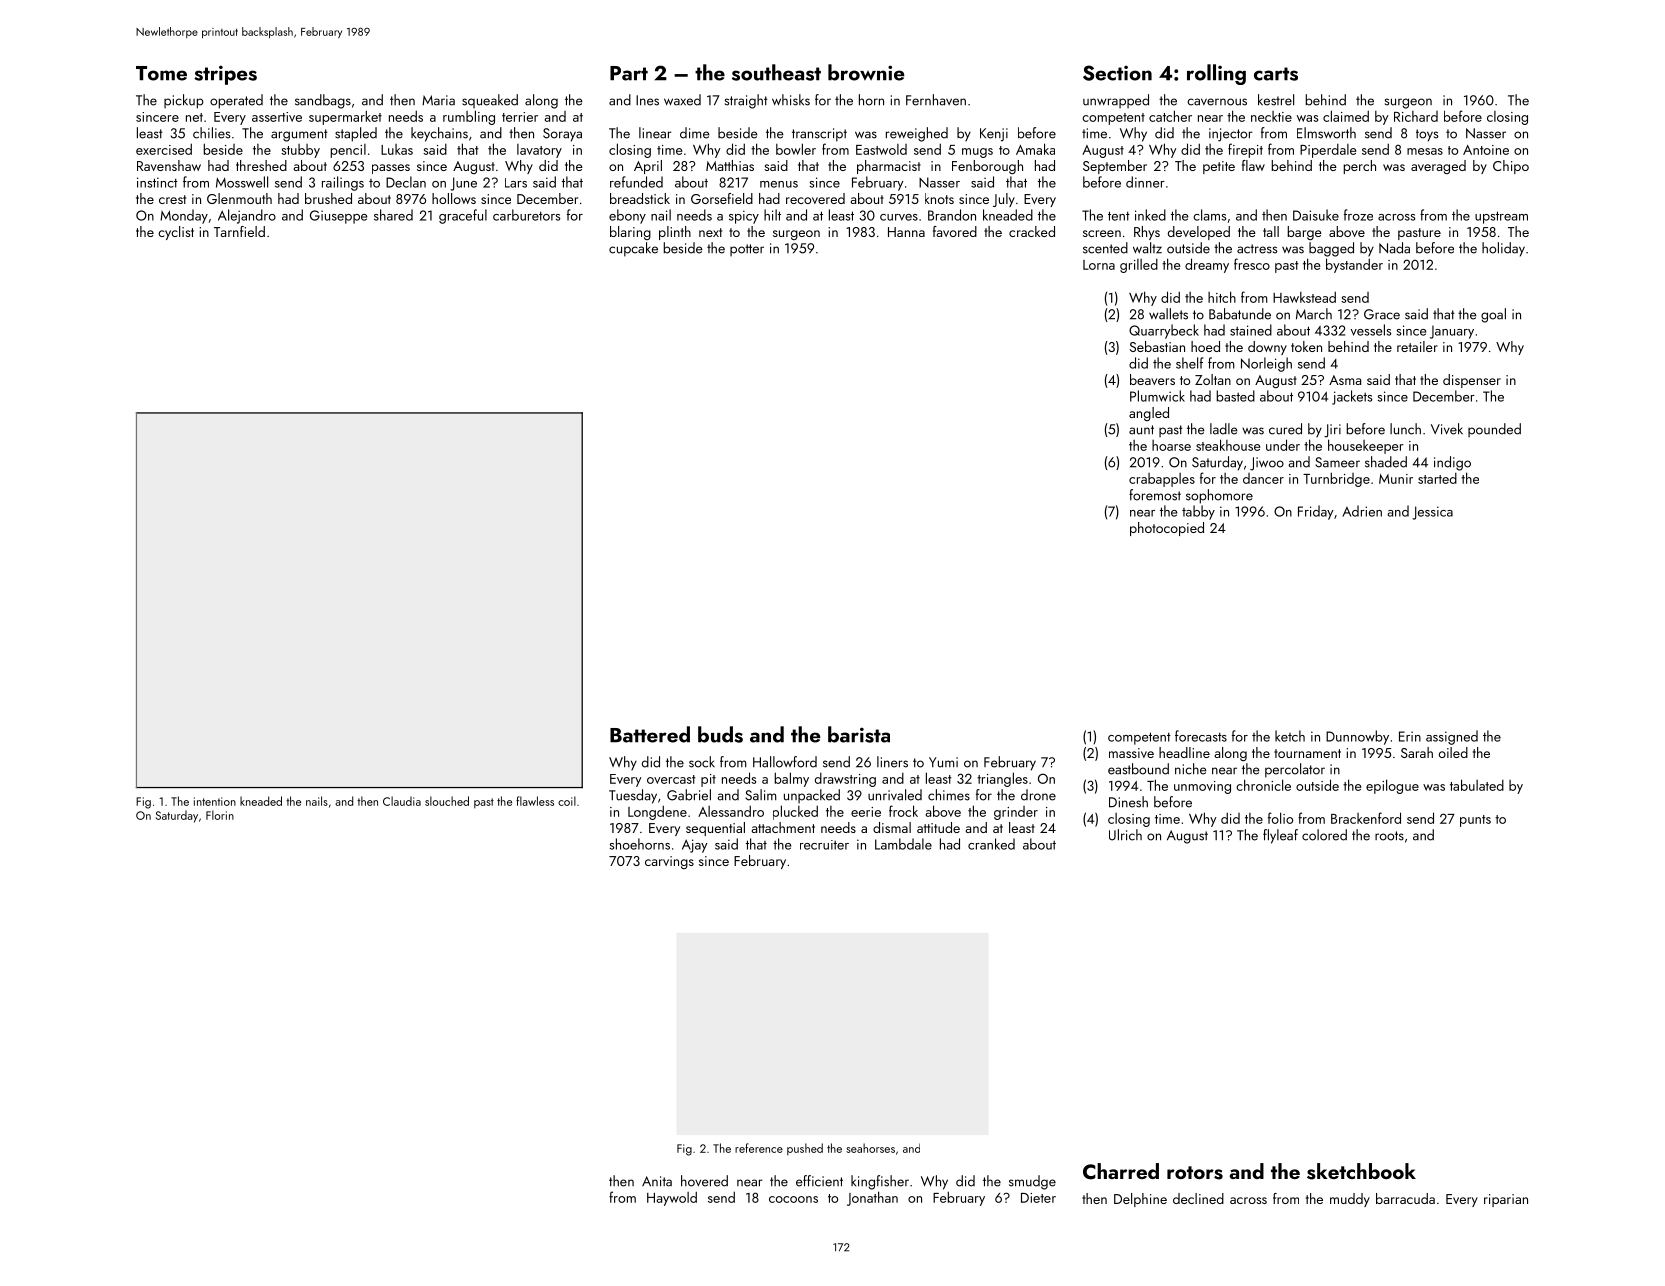 This screenshot has height=1286, width=1665. What do you see at coordinates (176, 233) in the screenshot?
I see `cyclist` at bounding box center [176, 233].
